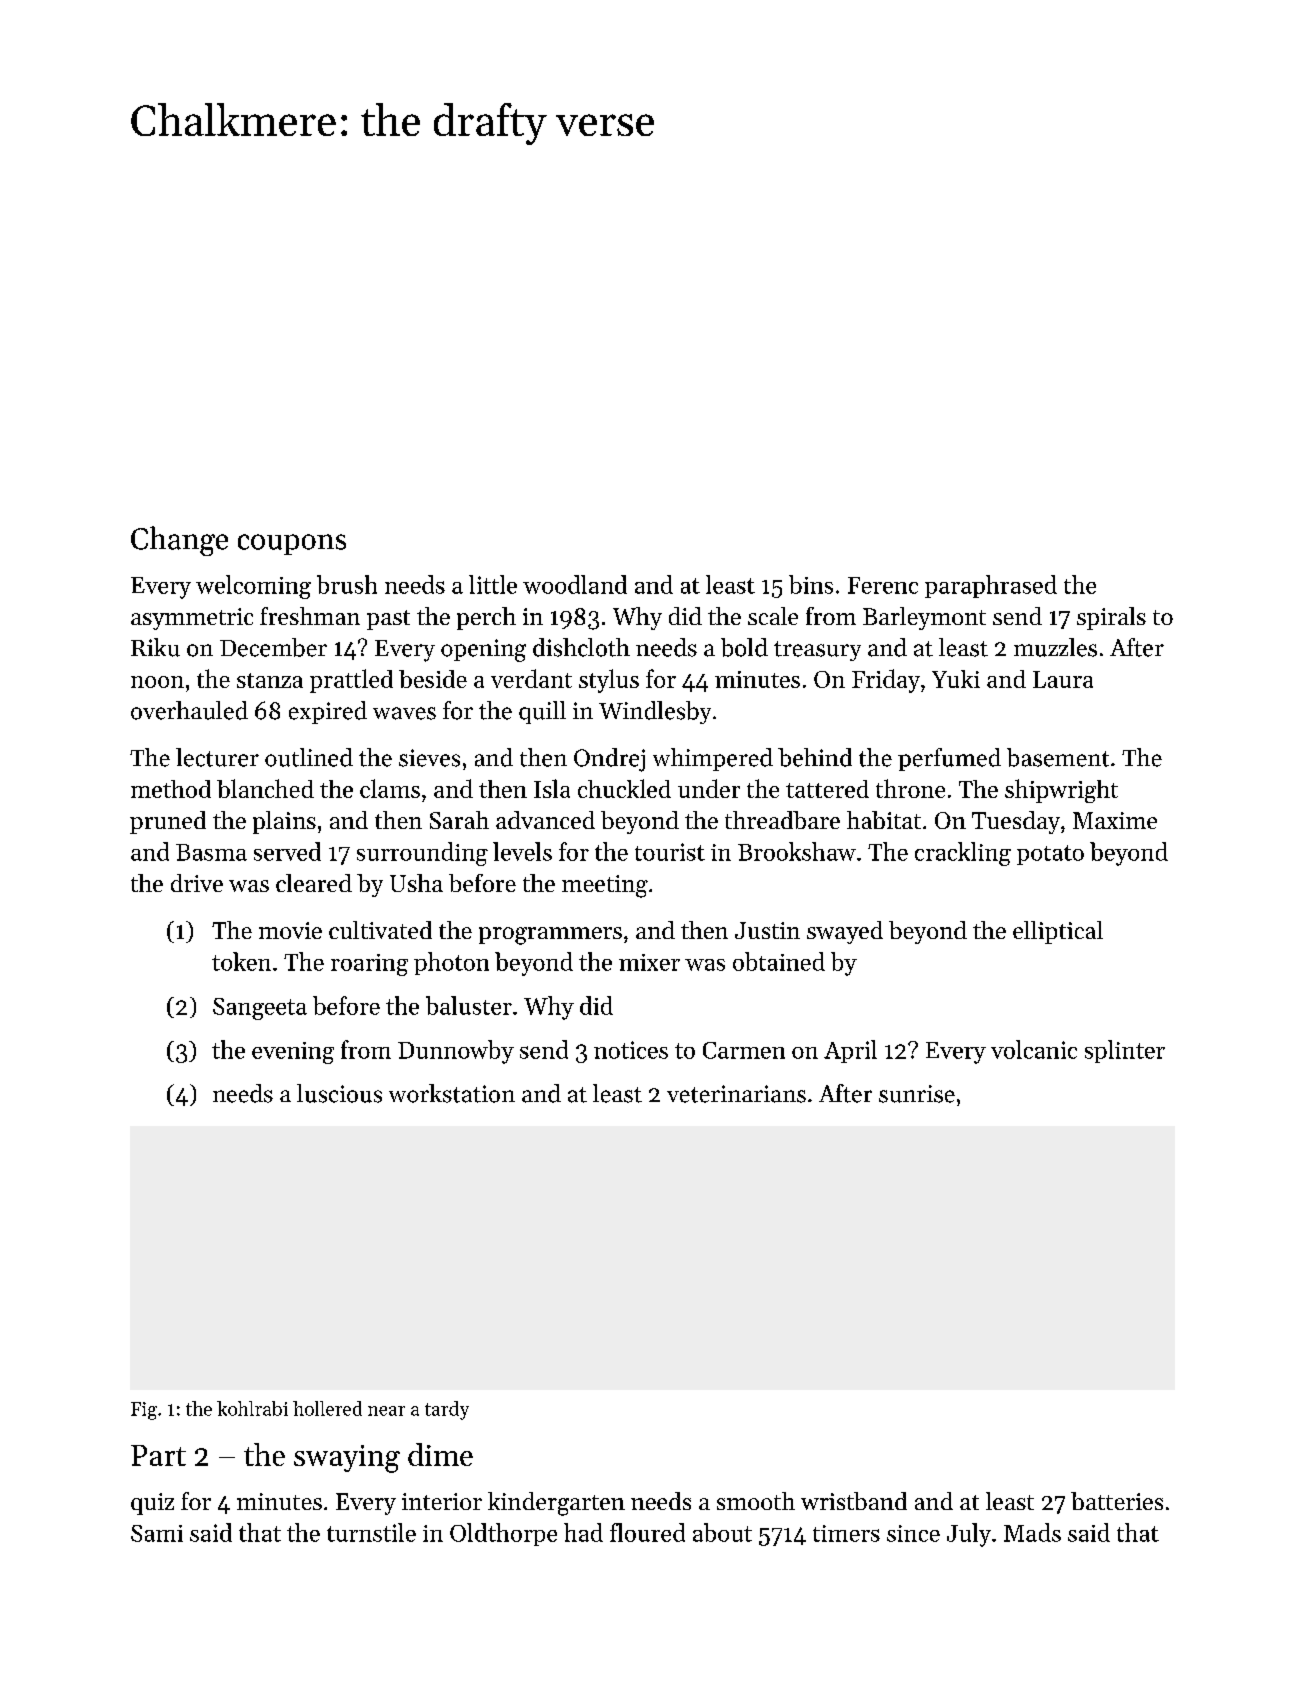 The width and height of the document is (1305, 1688). Describe the element at coordinates (736, 1094) in the document. I see `veterinarians` at that location.
